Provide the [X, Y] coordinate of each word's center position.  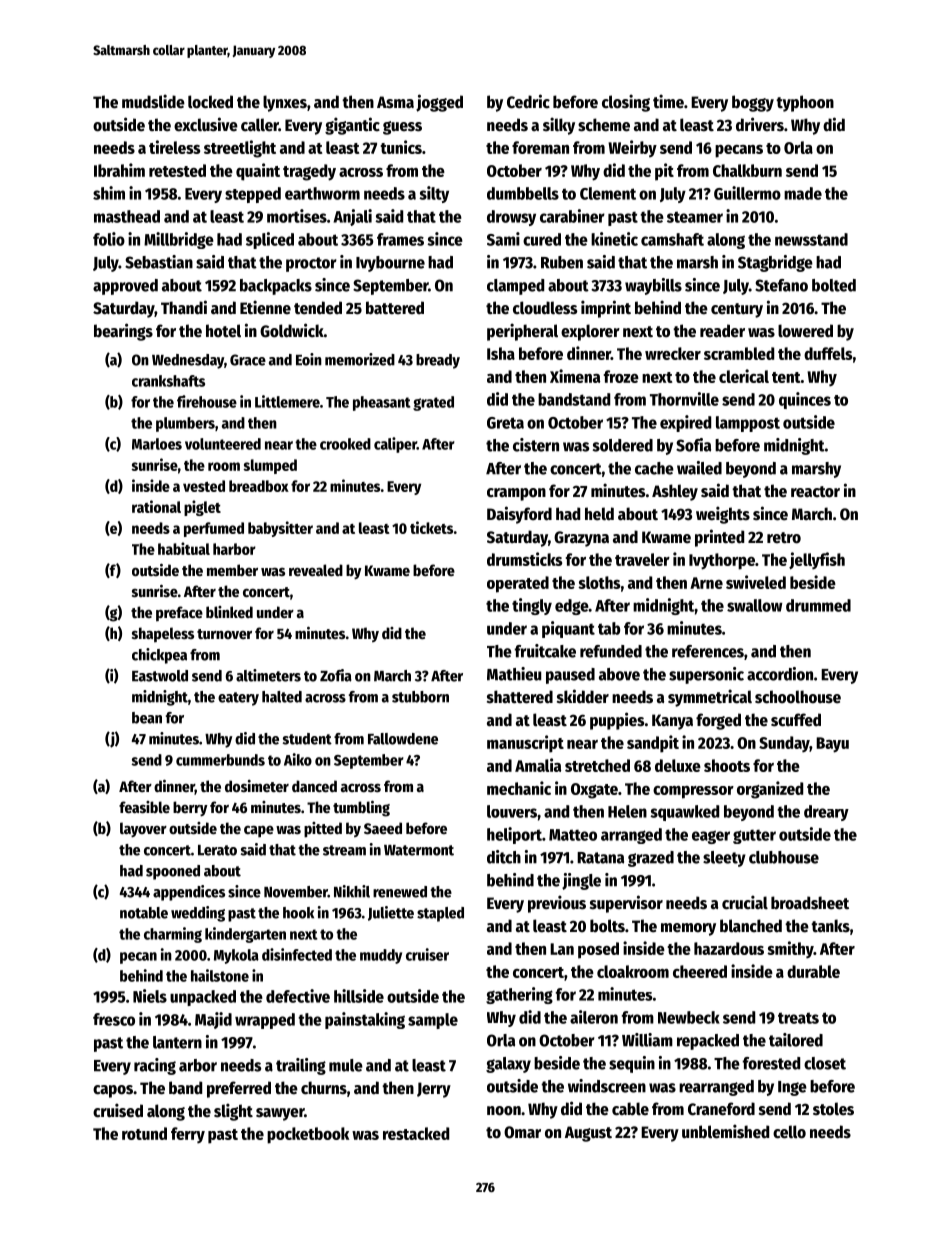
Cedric [528, 101]
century [737, 310]
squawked [684, 813]
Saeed [383, 828]
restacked [416, 1133]
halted [282, 697]
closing [626, 103]
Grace [248, 360]
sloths [599, 582]
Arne [706, 583]
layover [143, 830]
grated [433, 403]
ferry [188, 1135]
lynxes [285, 103]
